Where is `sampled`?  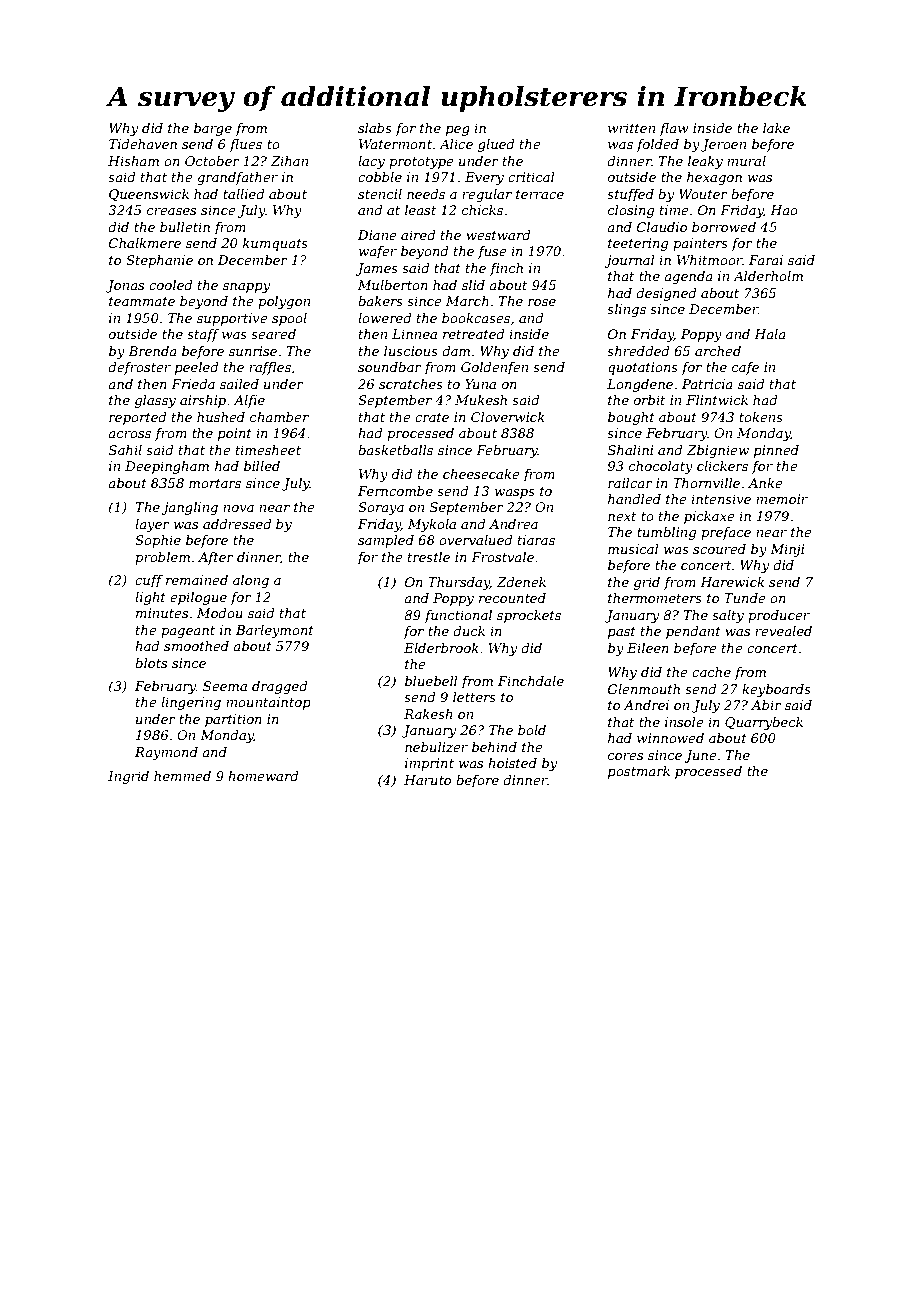
sampled is located at coordinates (386, 541).
